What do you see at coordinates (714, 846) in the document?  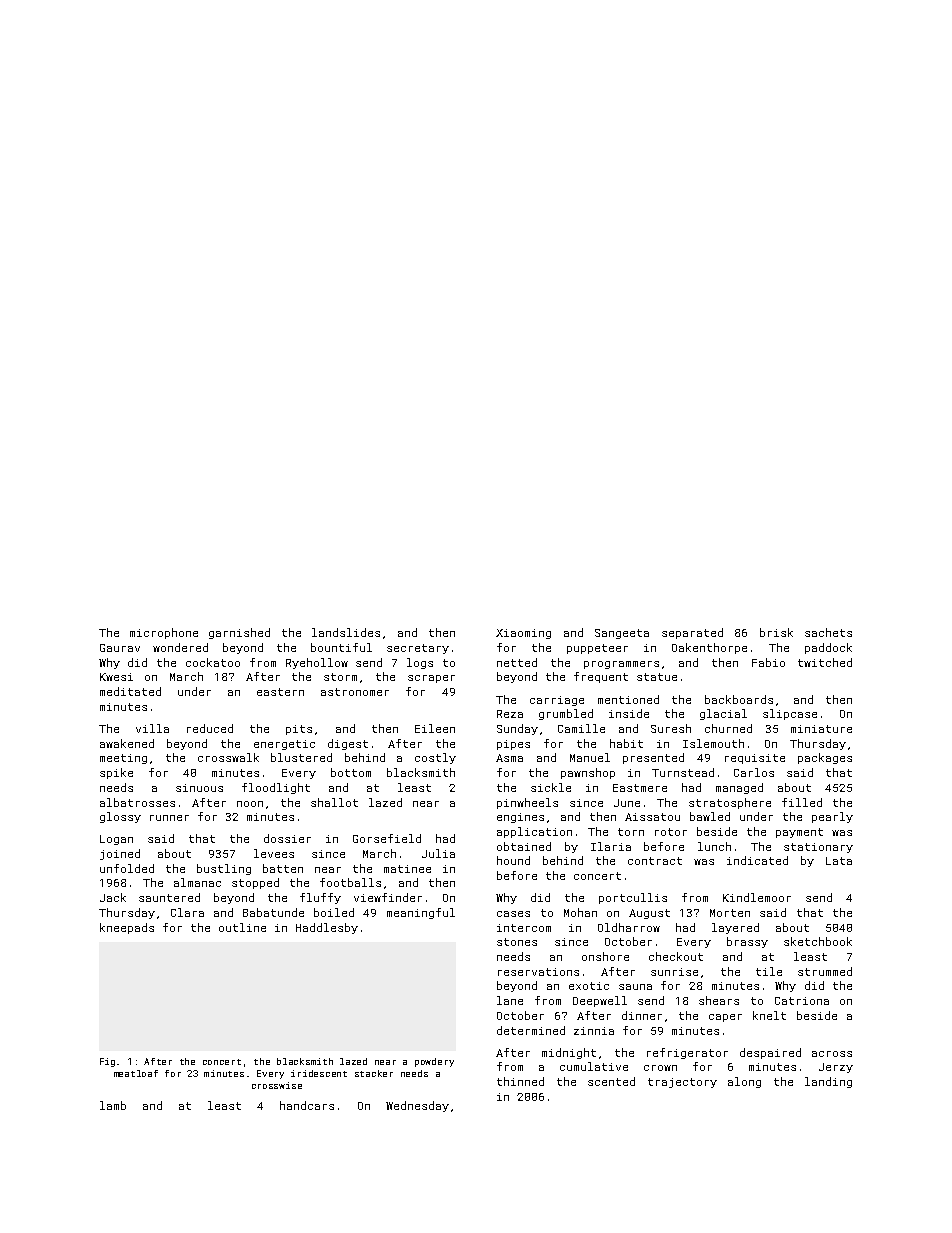 I see `lunch` at bounding box center [714, 846].
